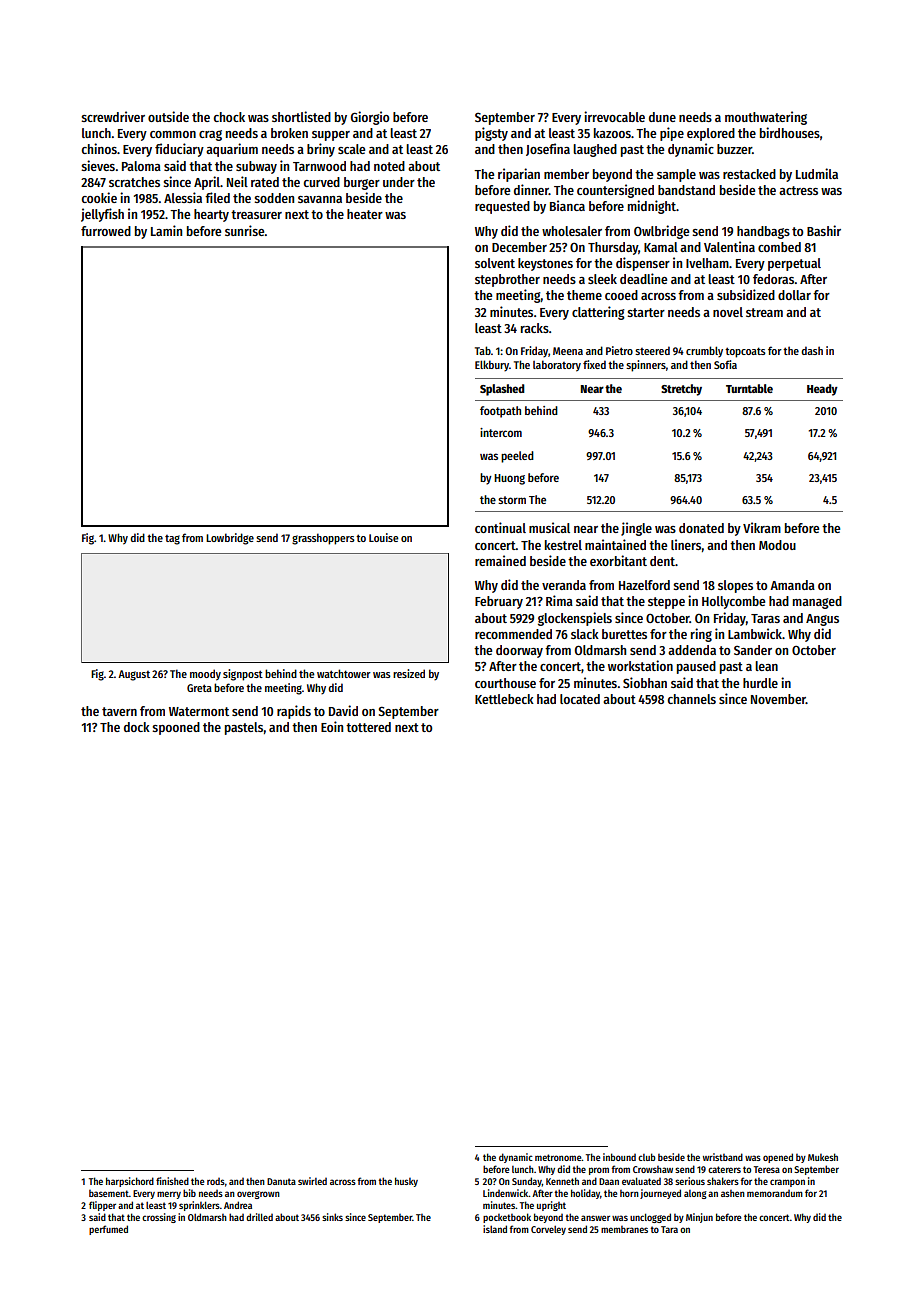  What do you see at coordinates (168, 116) in the screenshot?
I see `outside` at bounding box center [168, 116].
